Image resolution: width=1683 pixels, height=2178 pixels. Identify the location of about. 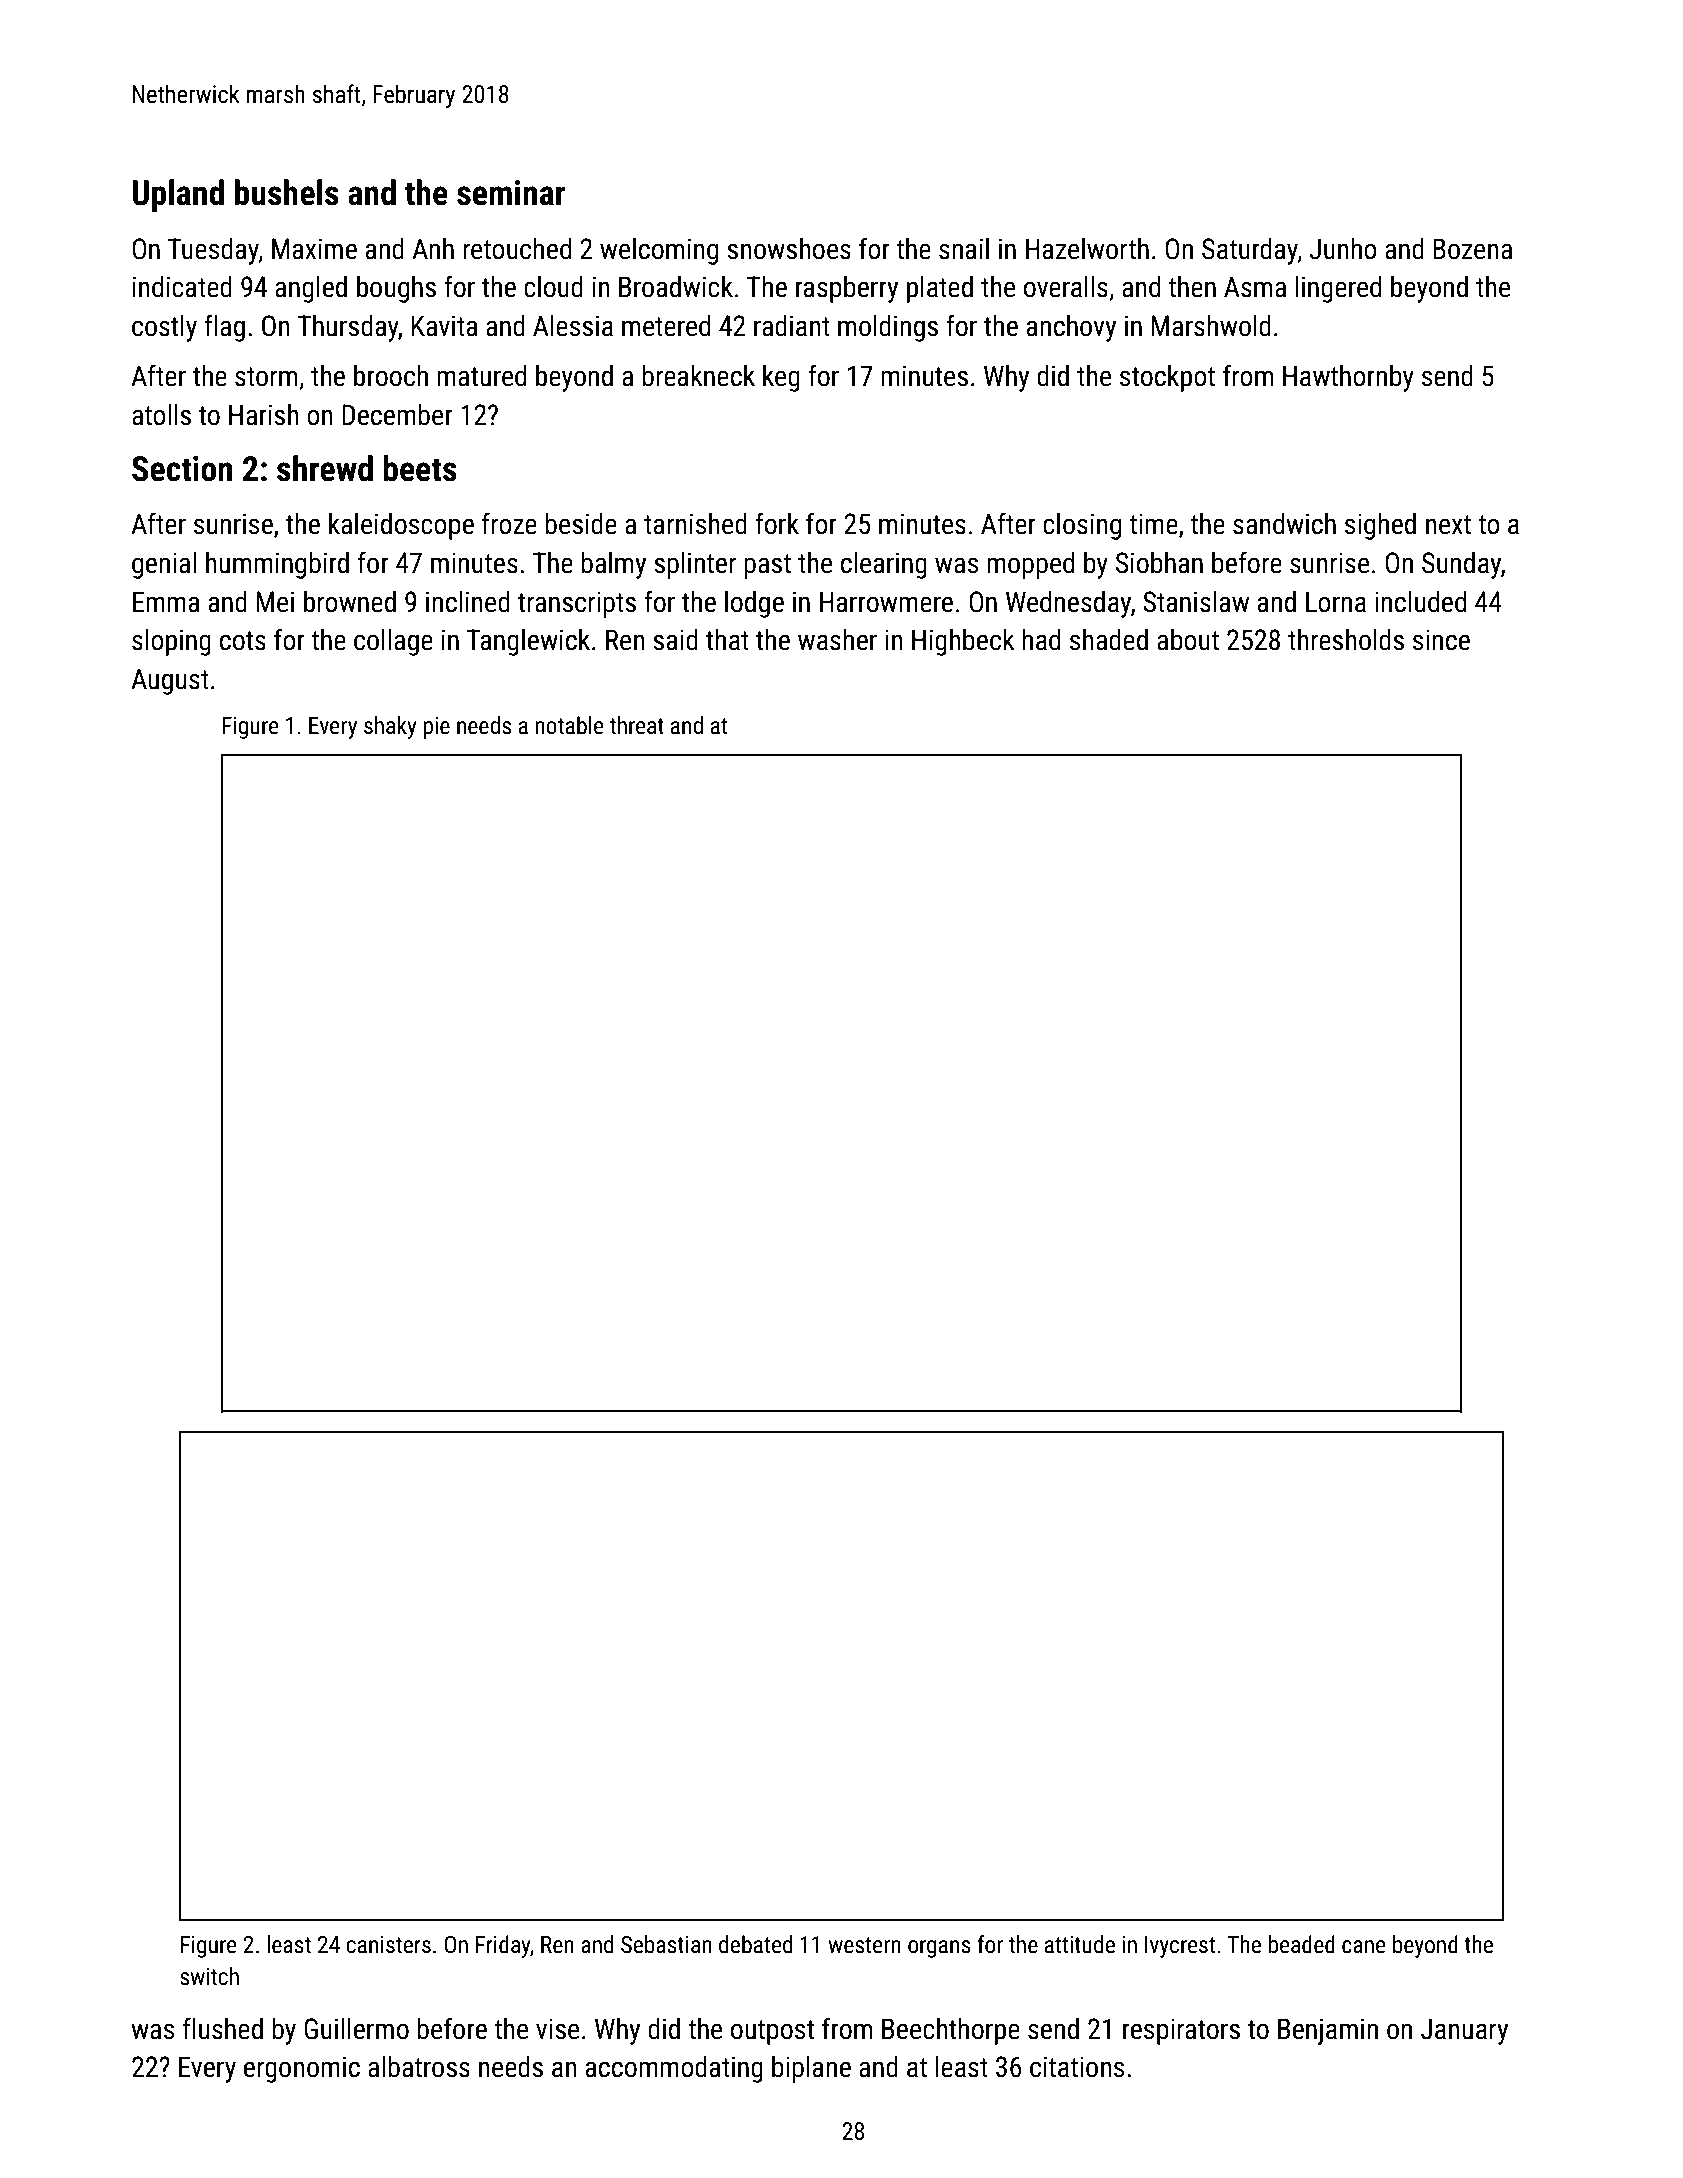
(1188, 640).
